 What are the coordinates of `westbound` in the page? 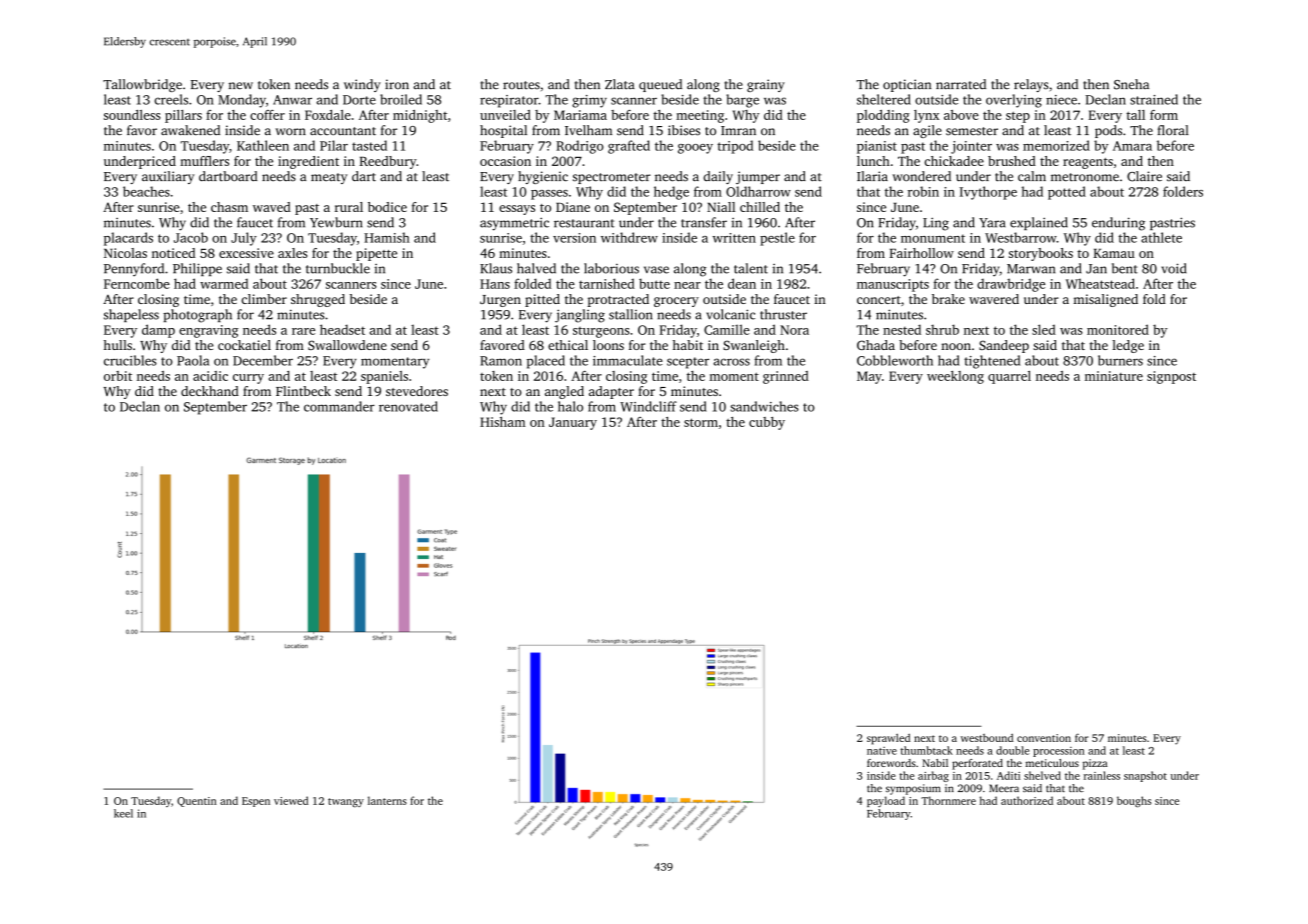 It's located at (987, 738).
